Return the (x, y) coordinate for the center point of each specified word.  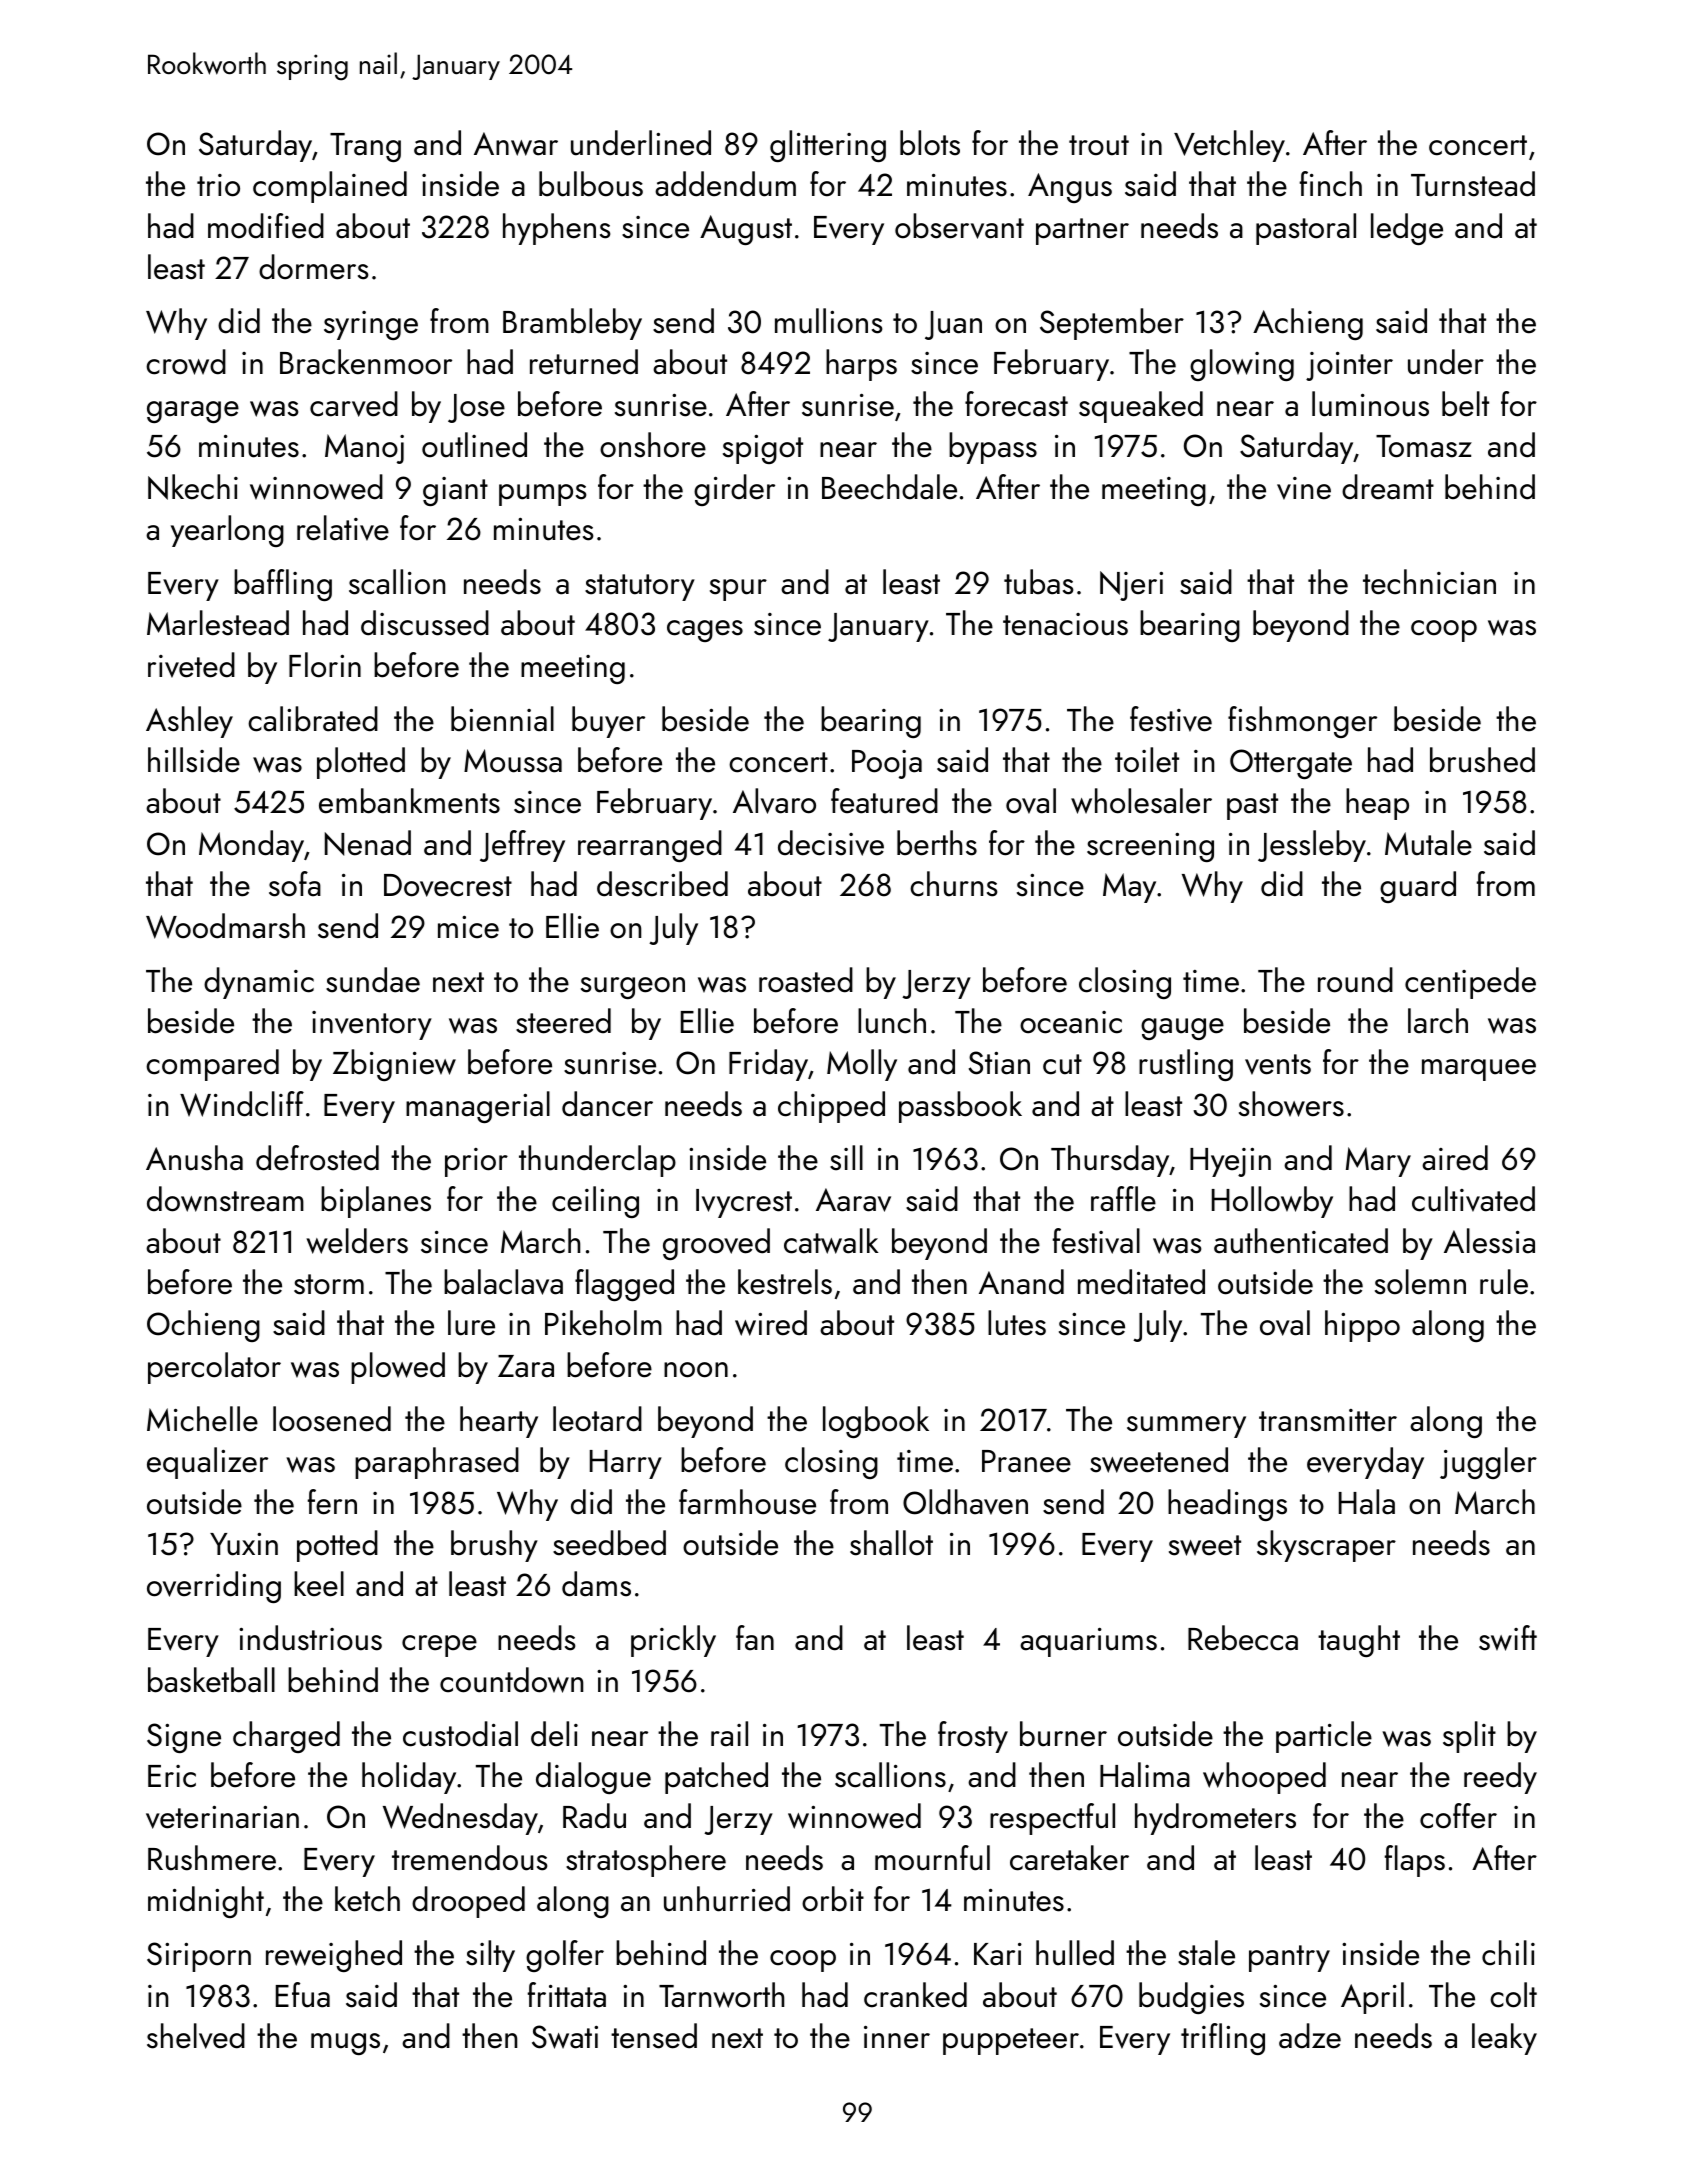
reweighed (334, 1956)
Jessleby (1312, 846)
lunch (892, 1021)
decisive (831, 843)
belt (1465, 404)
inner (897, 2037)
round (1355, 980)
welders (357, 1241)
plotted (361, 763)
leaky (1504, 2039)
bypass (993, 448)
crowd (186, 362)
